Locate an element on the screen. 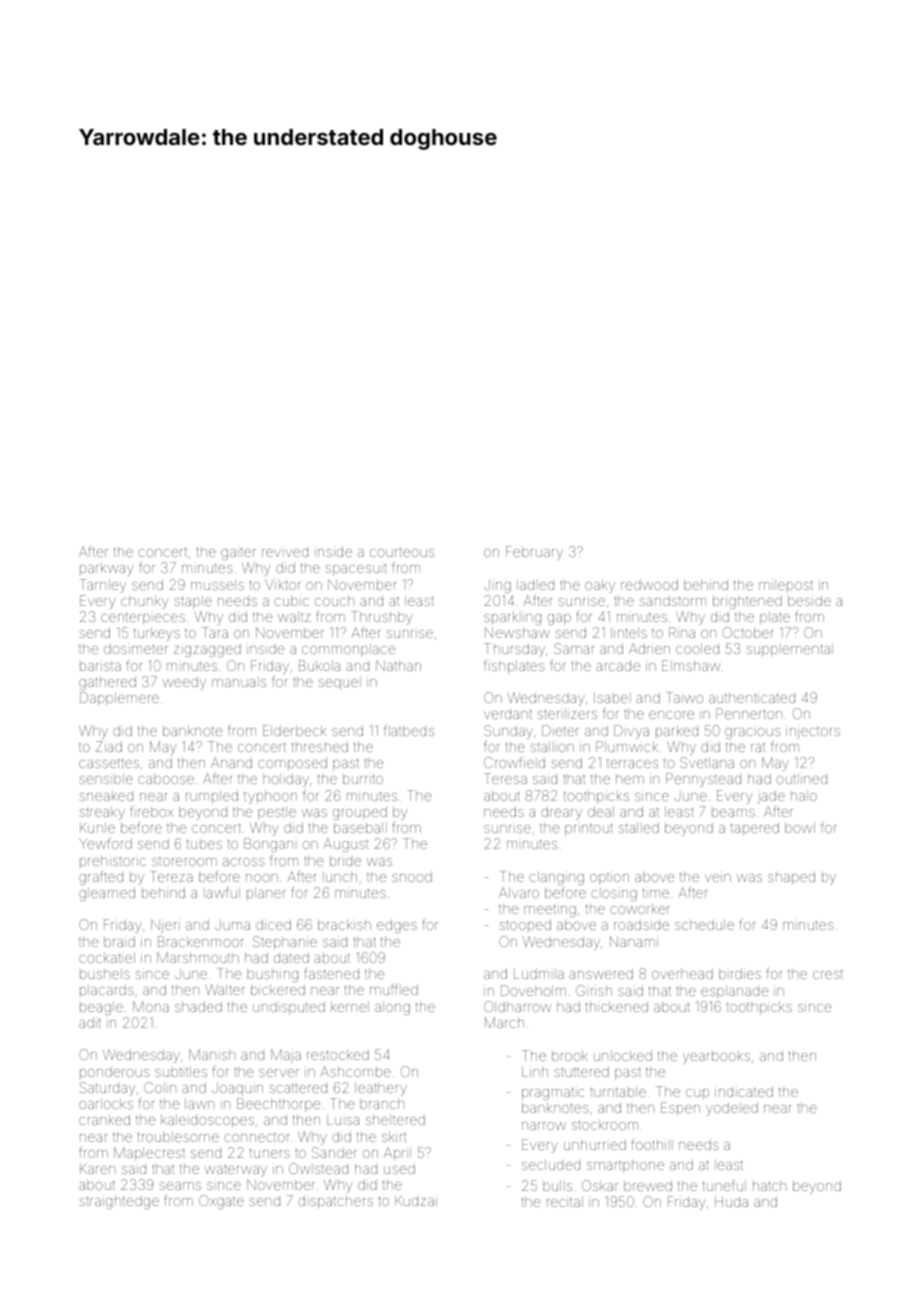 This screenshot has height=1308, width=924. edges is located at coordinates (397, 926).
